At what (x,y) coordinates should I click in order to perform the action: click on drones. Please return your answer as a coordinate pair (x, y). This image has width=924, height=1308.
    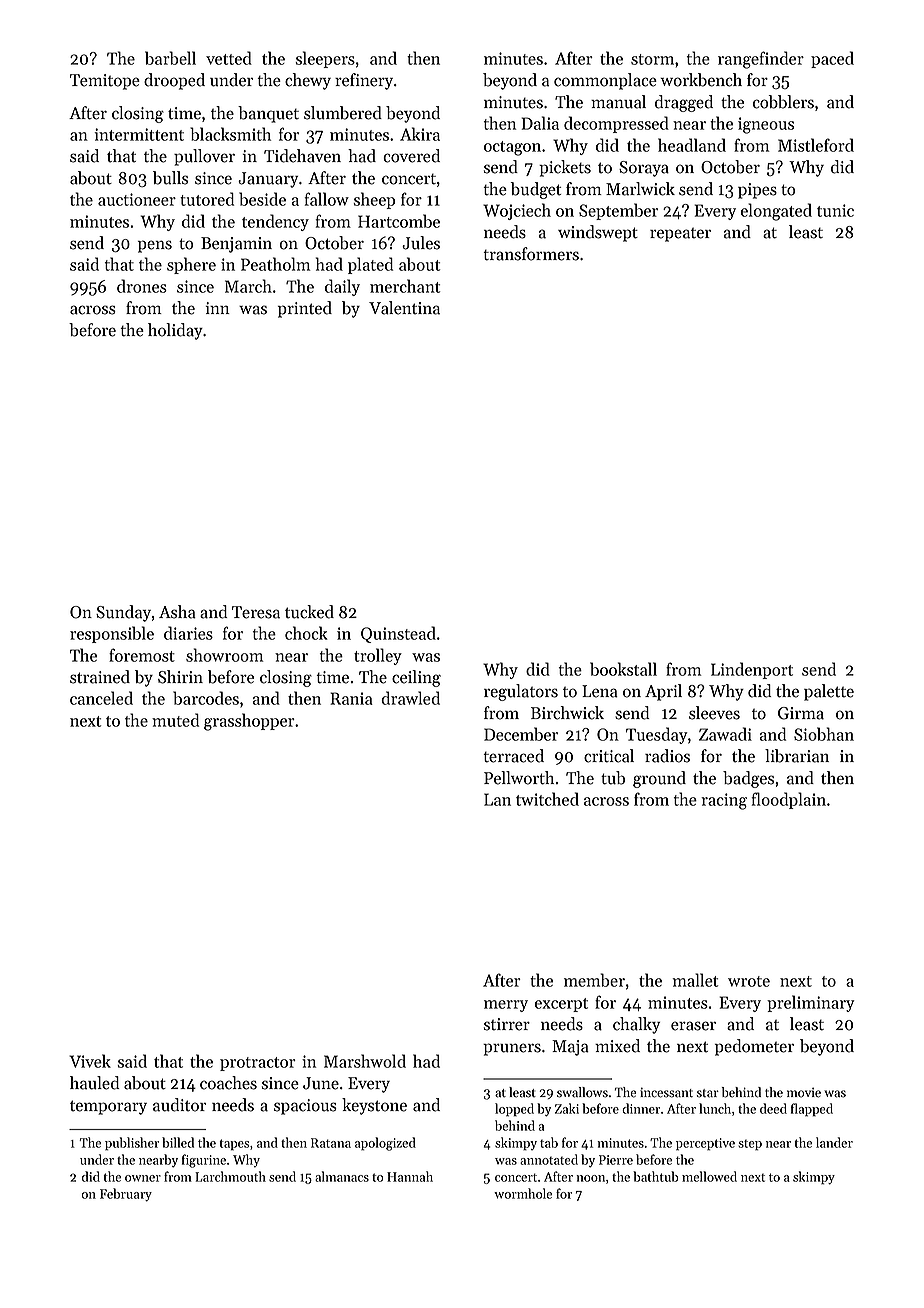
    Looking at the image, I should click on (142, 286).
